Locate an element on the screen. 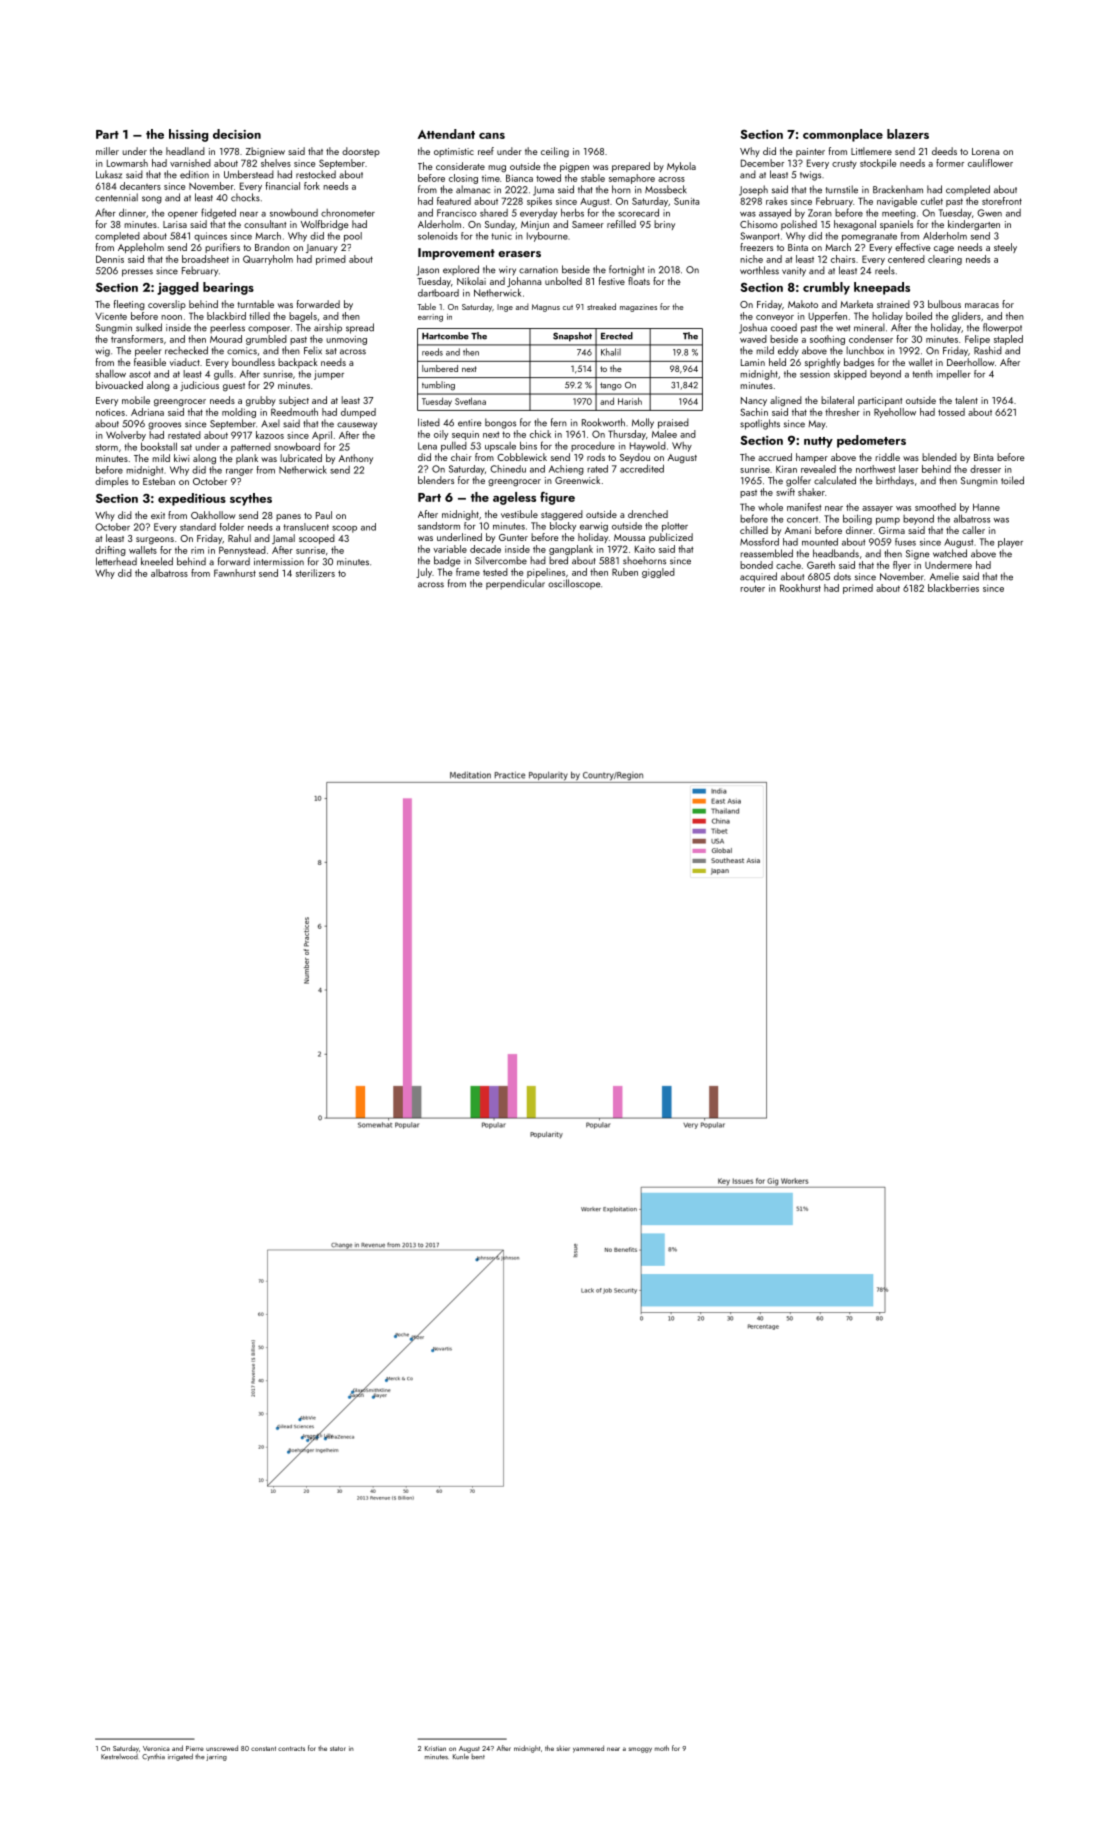  Pierre is located at coordinates (195, 1748).
